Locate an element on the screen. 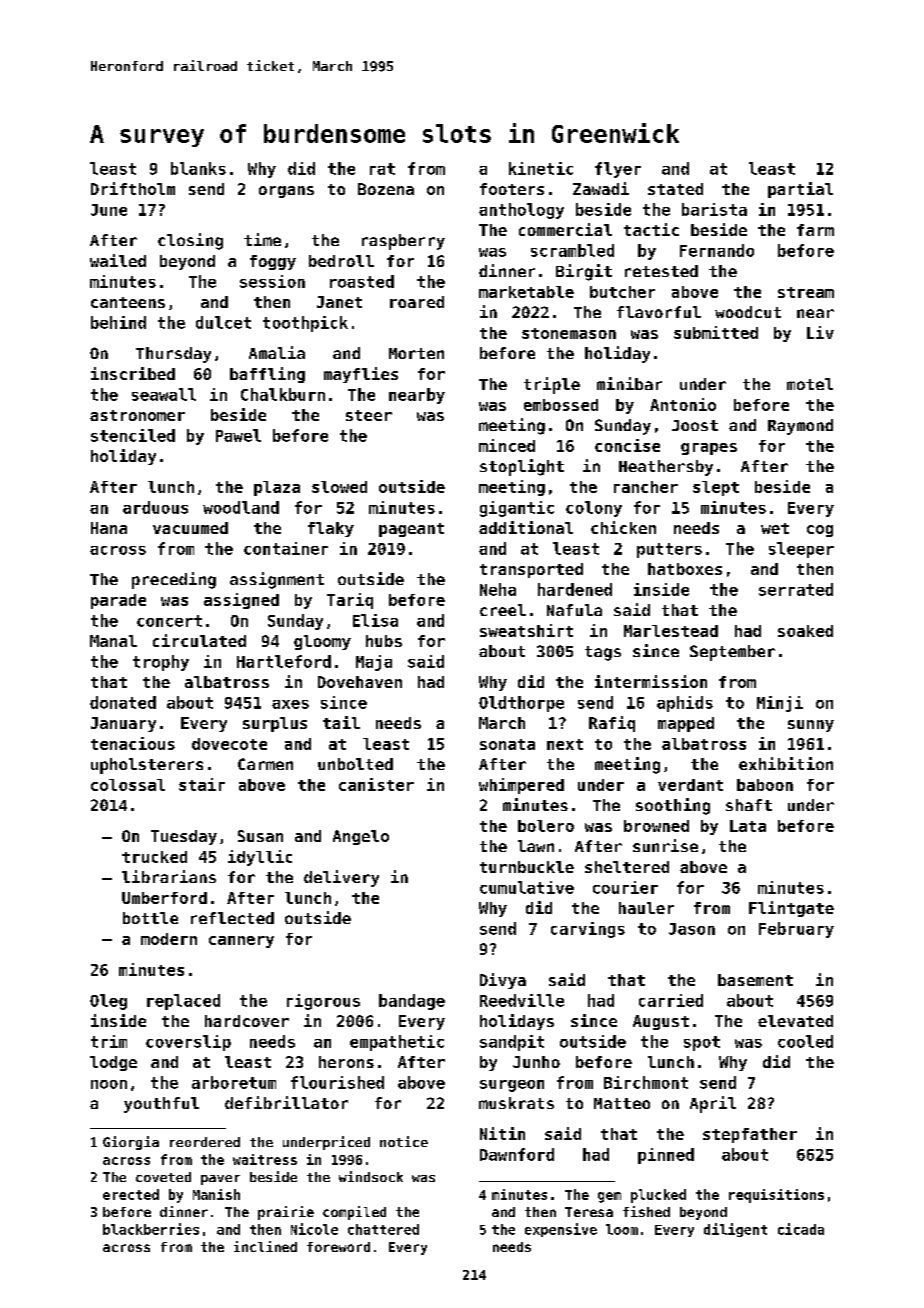 Image resolution: width=924 pixels, height=1308 pixels. time is located at coordinates (262, 239).
